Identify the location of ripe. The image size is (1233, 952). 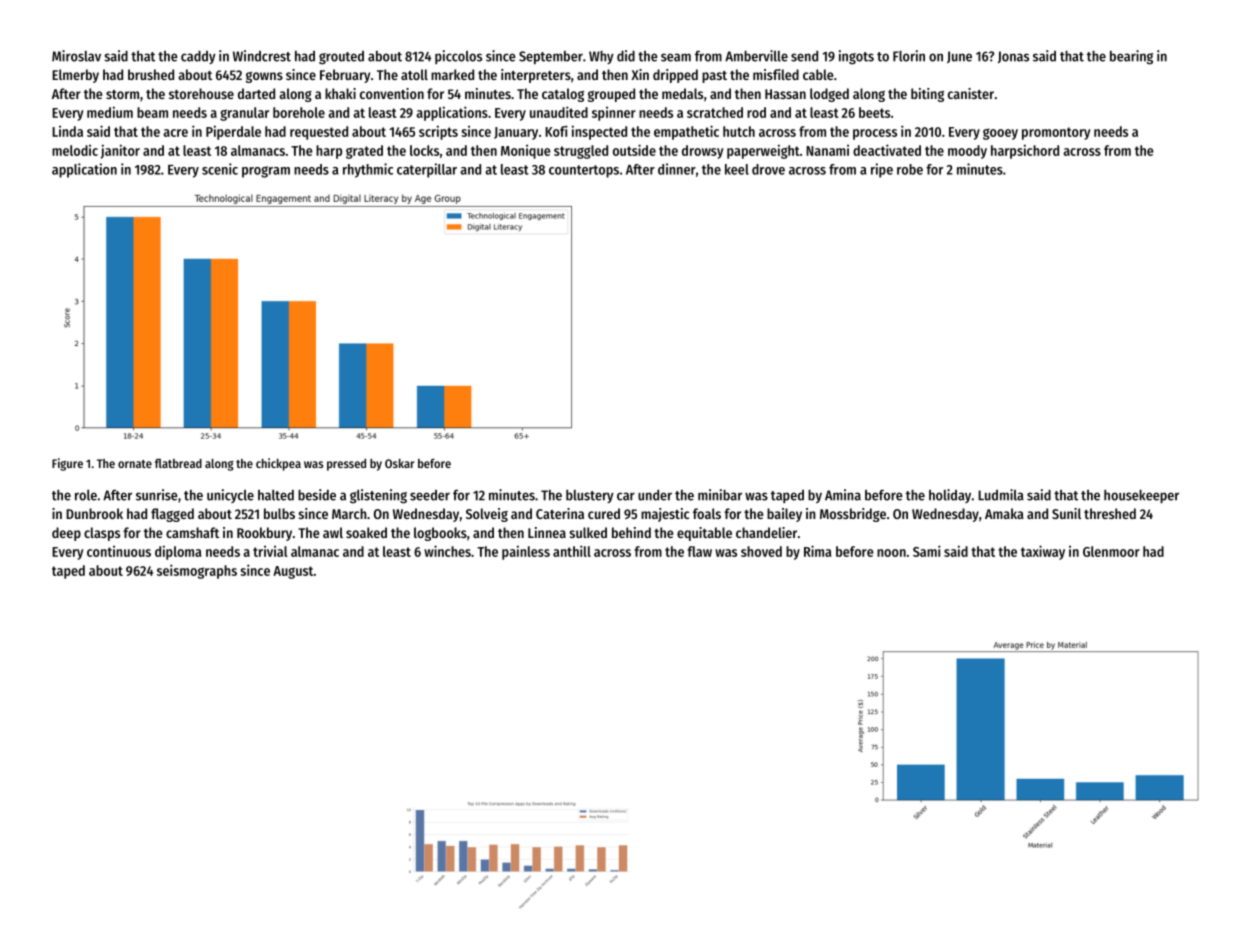
(882, 170).
